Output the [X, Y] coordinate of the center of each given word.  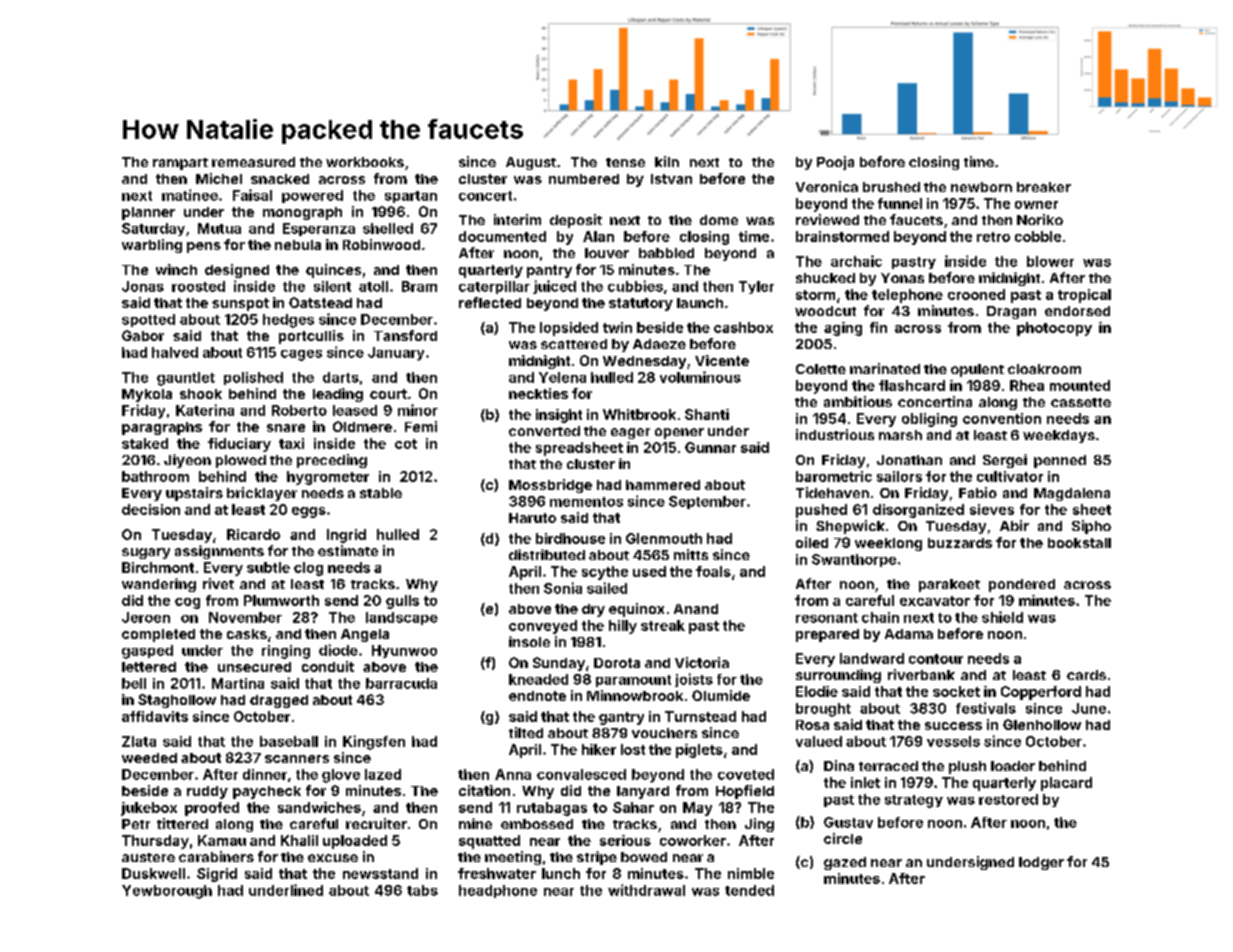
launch [700, 303]
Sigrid [217, 875]
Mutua [219, 228]
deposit [576, 221]
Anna [513, 774]
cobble [1038, 236]
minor [418, 410]
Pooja [835, 163]
